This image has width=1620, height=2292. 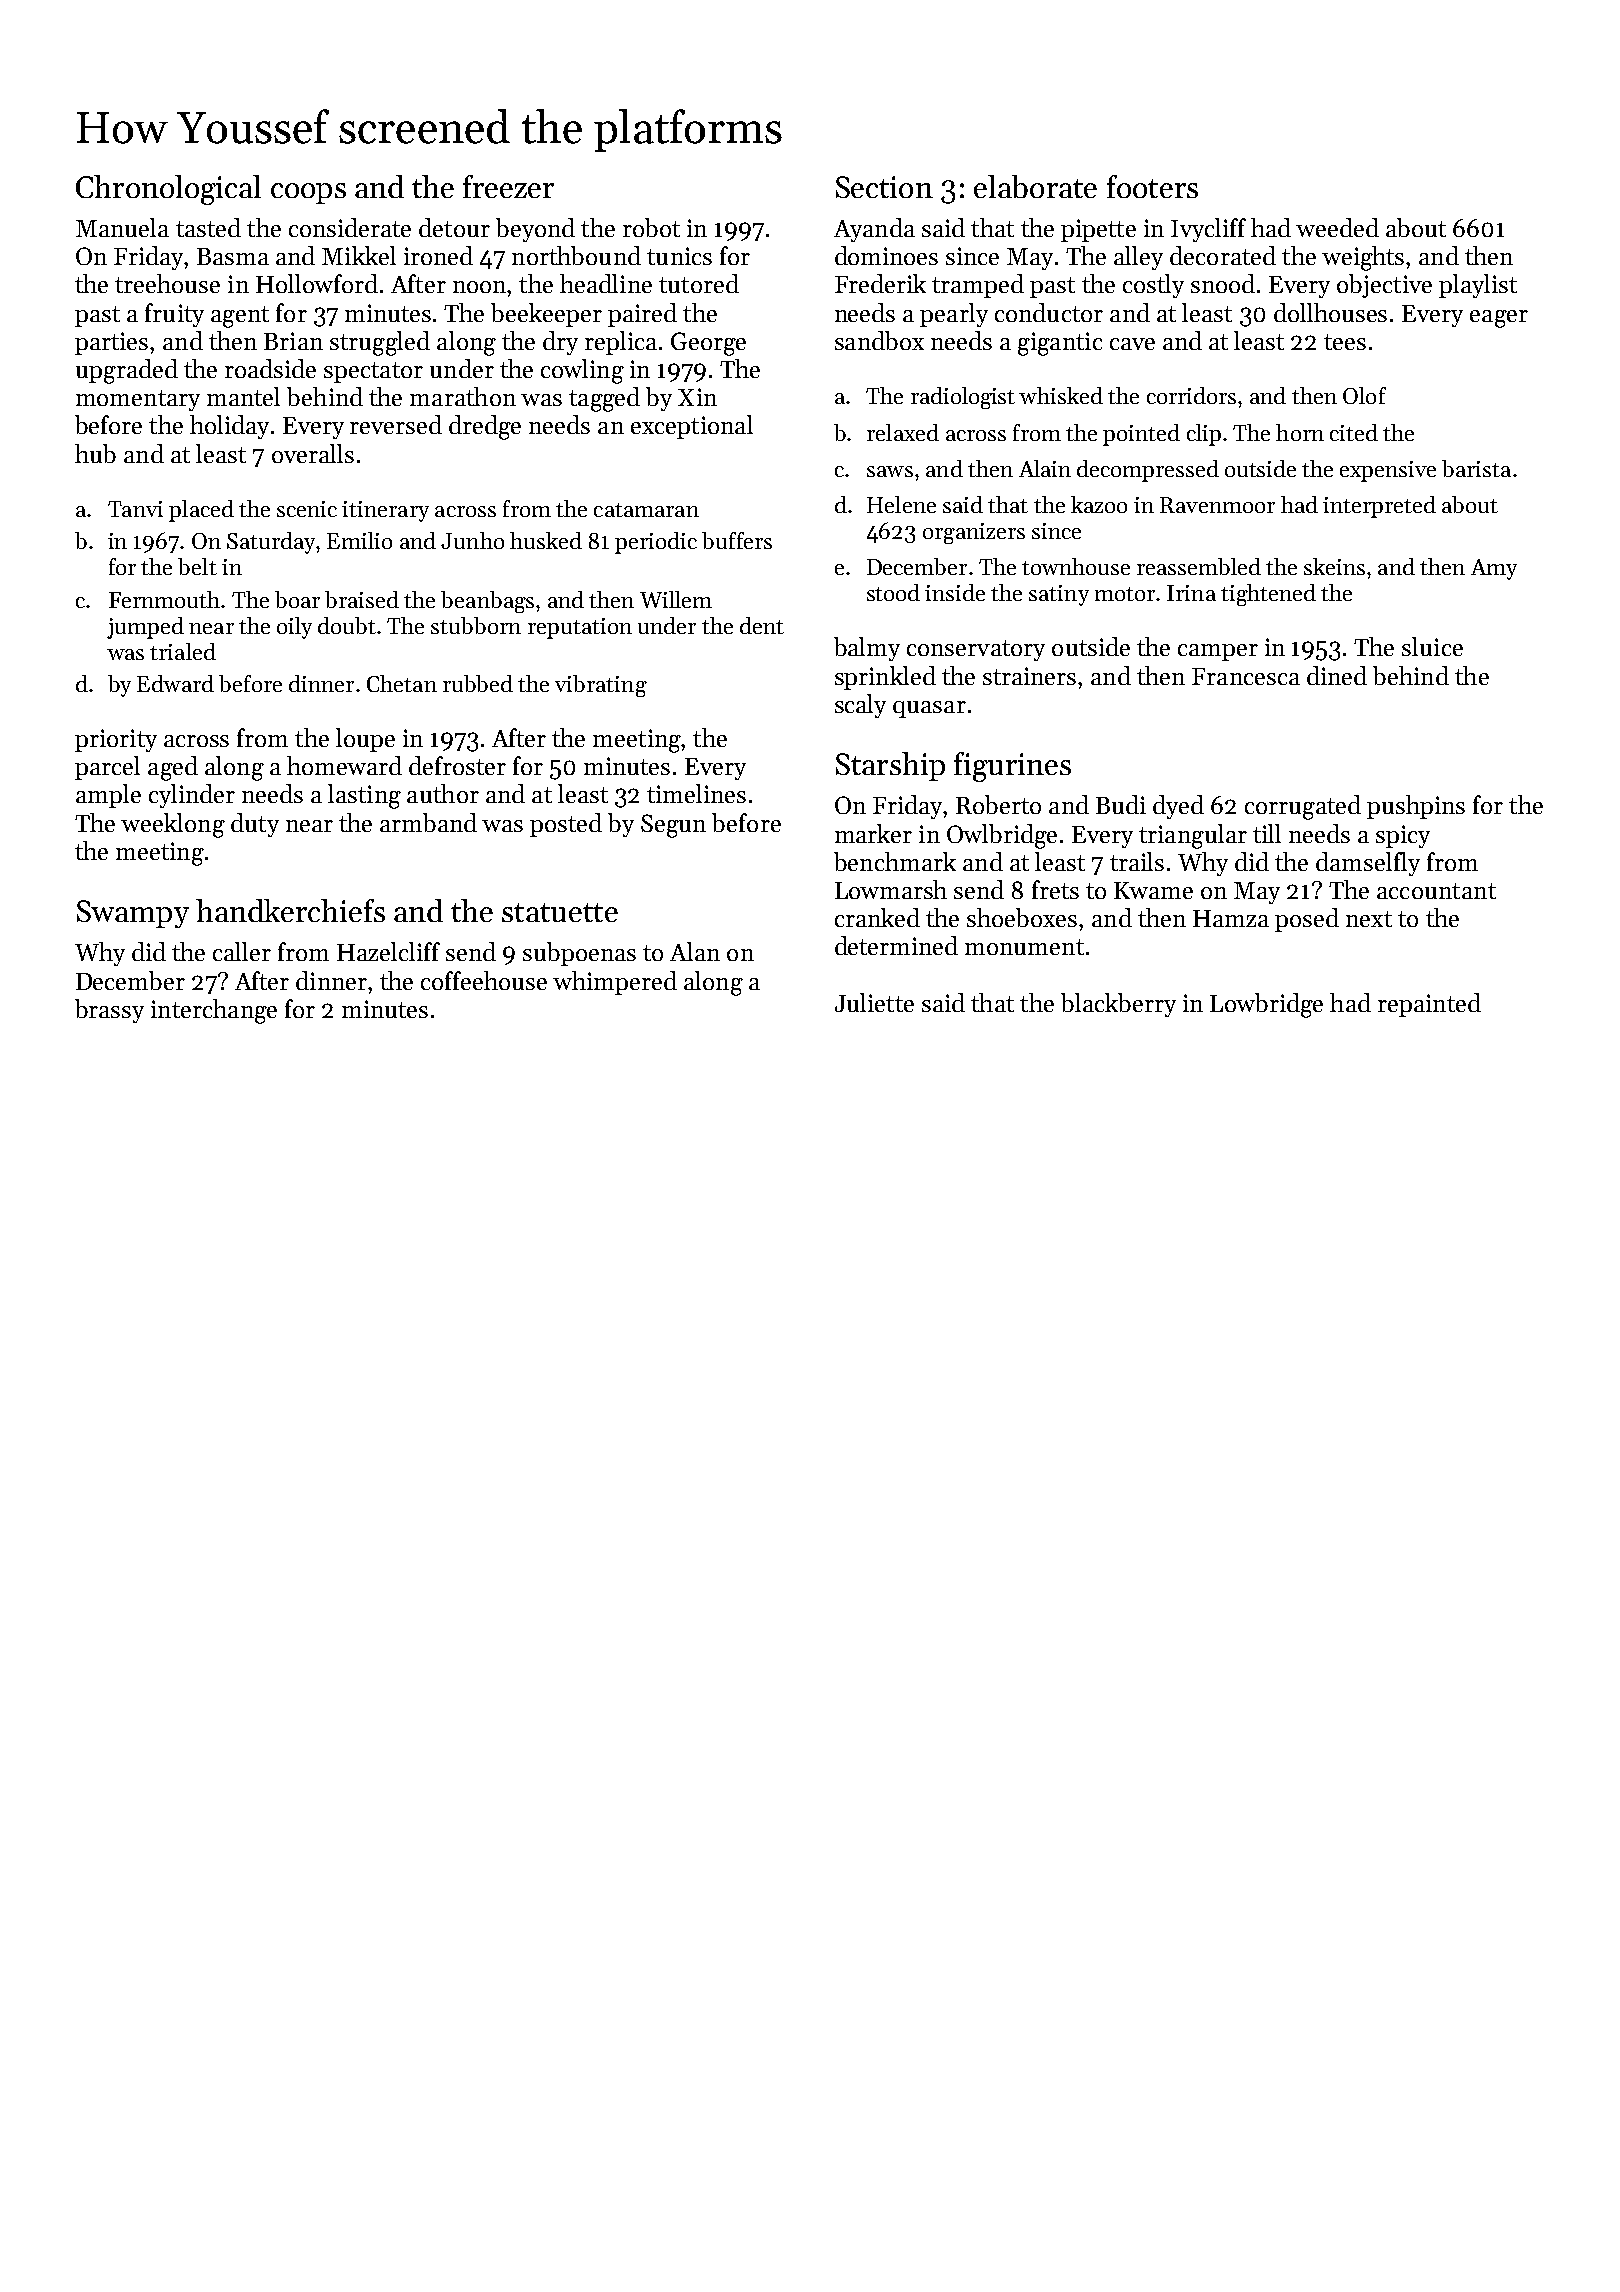 What do you see at coordinates (214, 1011) in the image?
I see `interchange` at bounding box center [214, 1011].
